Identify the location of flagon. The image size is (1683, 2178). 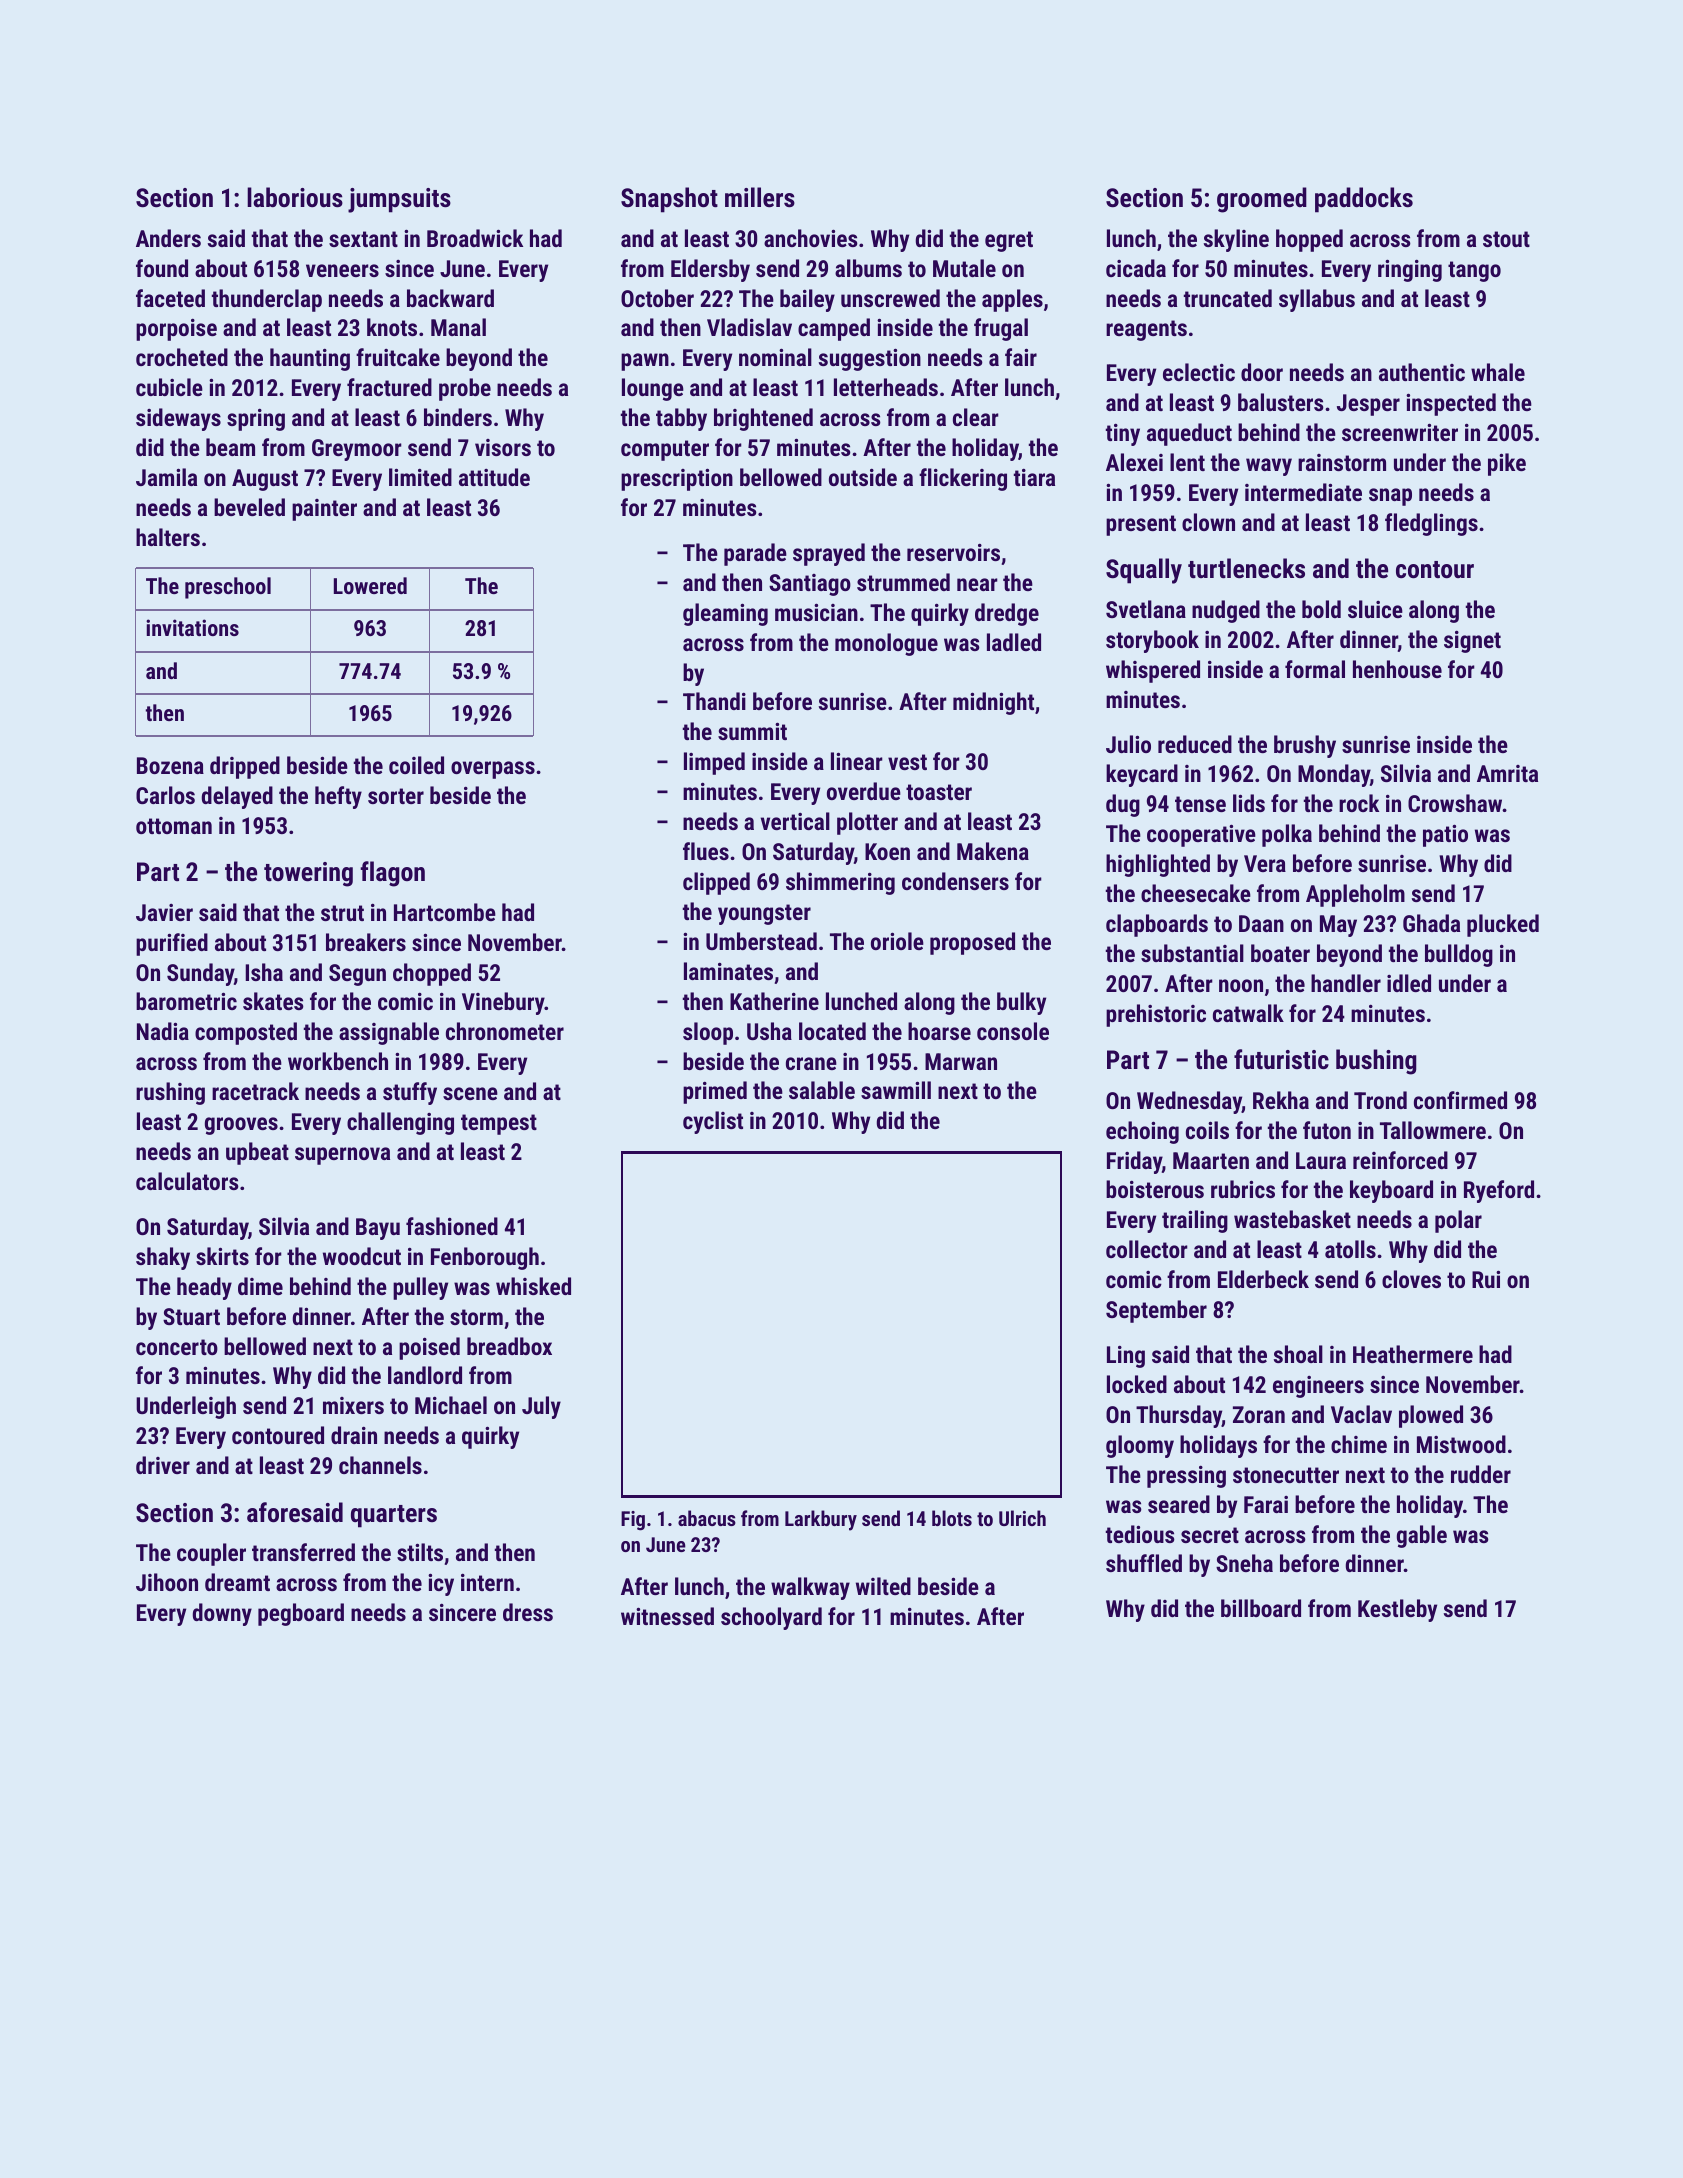
(392, 874).
